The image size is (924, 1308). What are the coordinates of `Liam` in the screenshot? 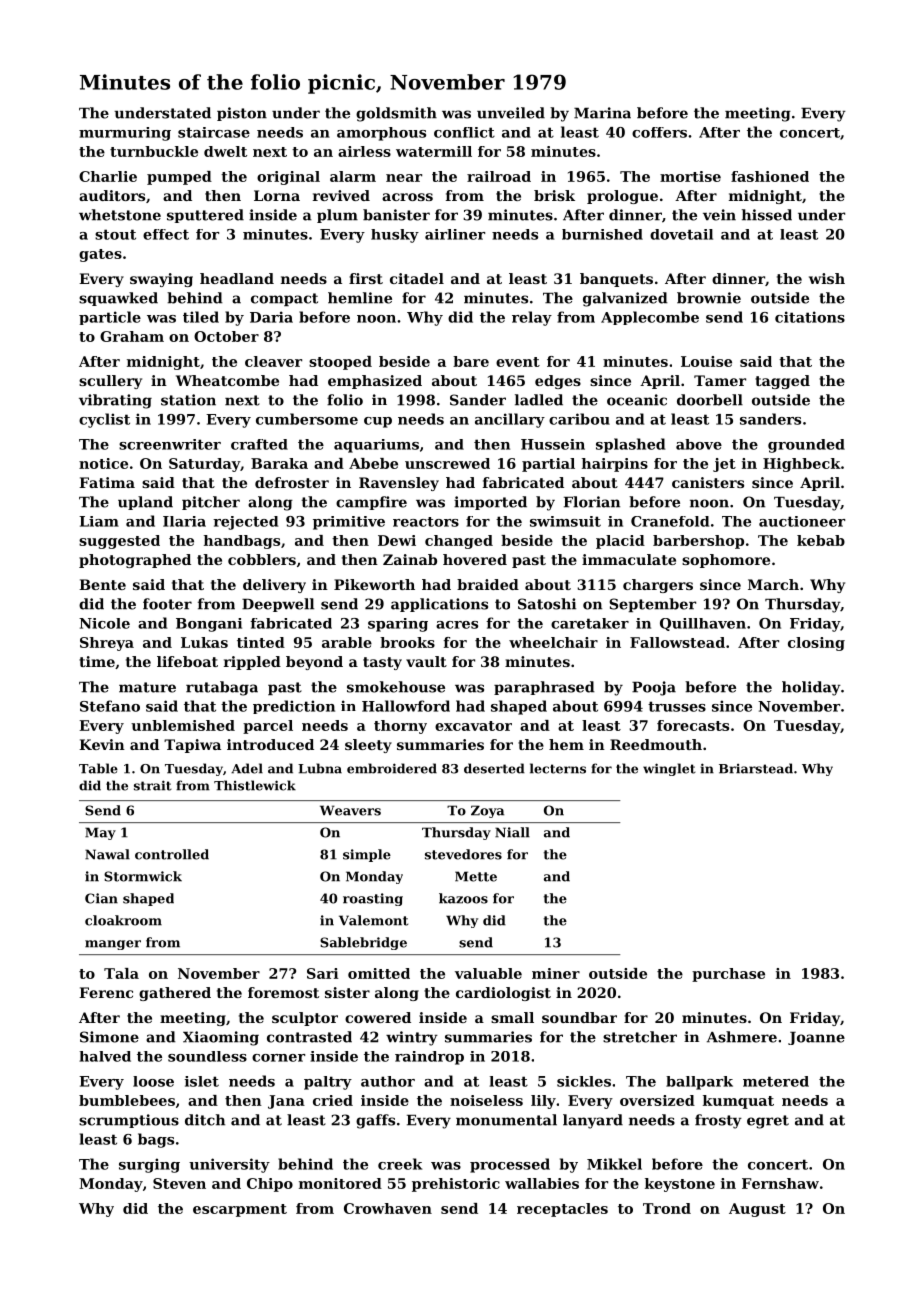 It's located at (99, 521).
